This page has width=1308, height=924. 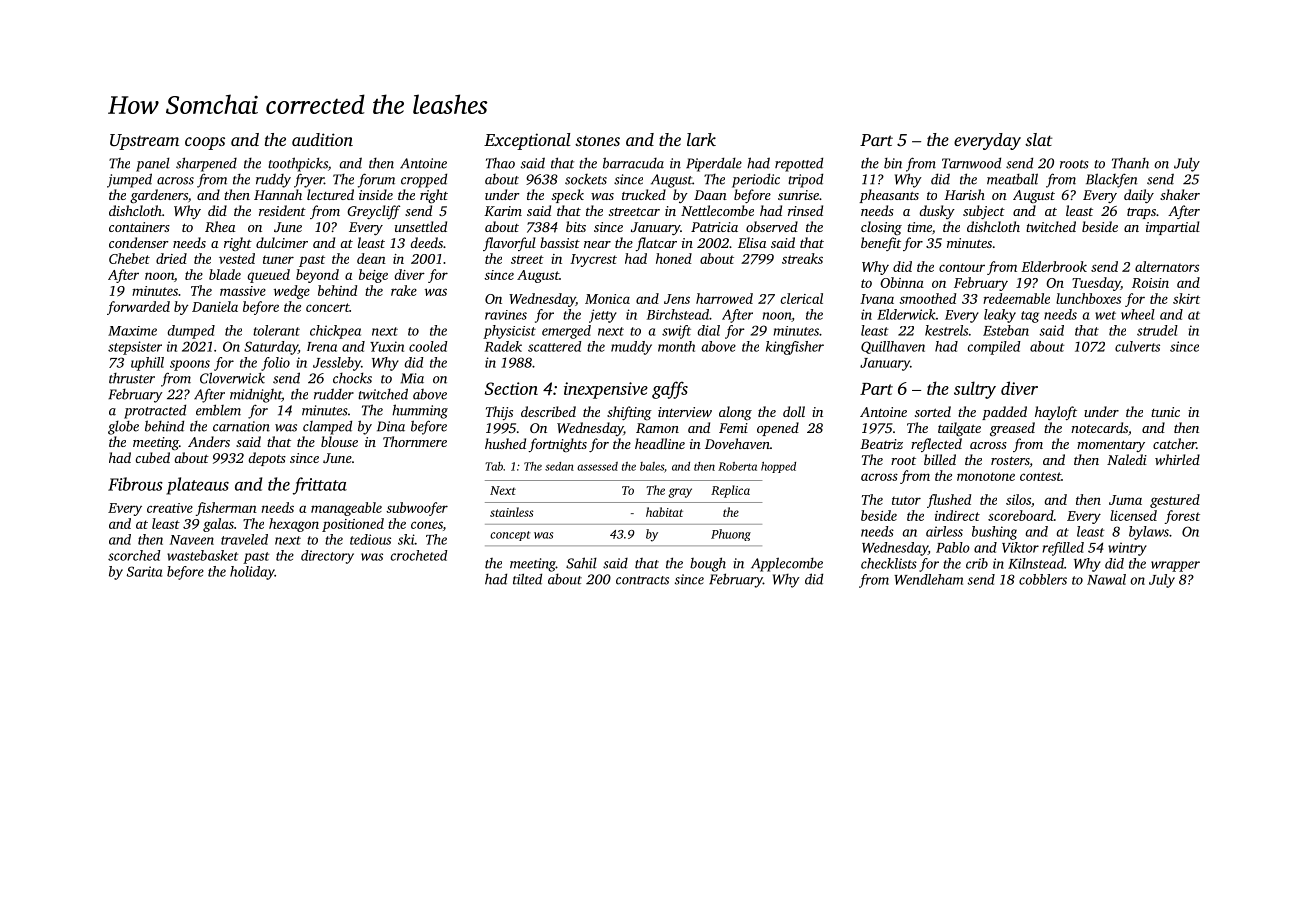 What do you see at coordinates (664, 512) in the page?
I see `habitat` at bounding box center [664, 512].
